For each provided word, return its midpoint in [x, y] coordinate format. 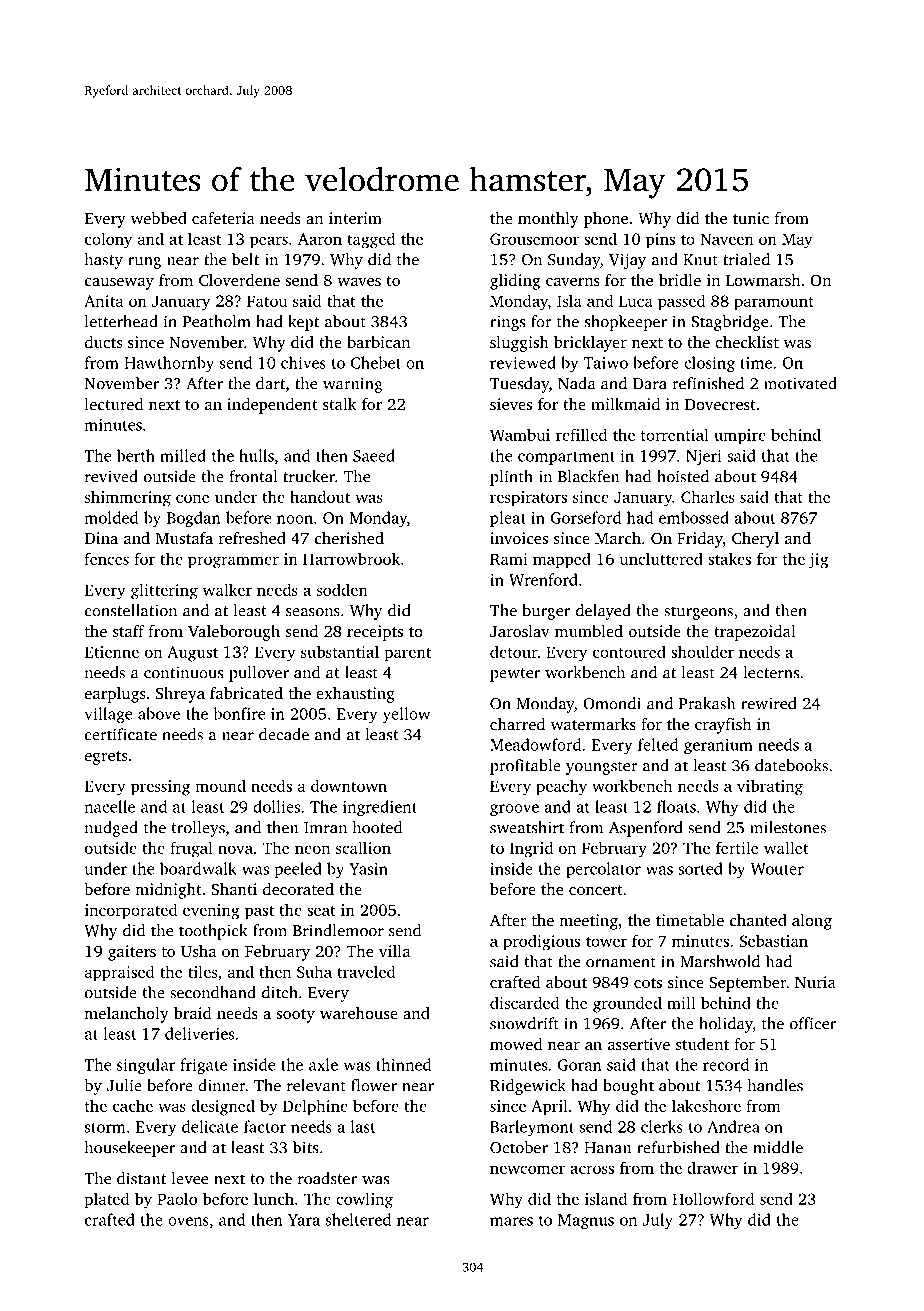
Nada [577, 383]
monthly [548, 220]
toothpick [213, 932]
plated [107, 1200]
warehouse [359, 1013]
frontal [253, 476]
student [702, 1044]
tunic [751, 218]
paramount [774, 304]
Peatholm [217, 321]
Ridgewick [528, 1087]
